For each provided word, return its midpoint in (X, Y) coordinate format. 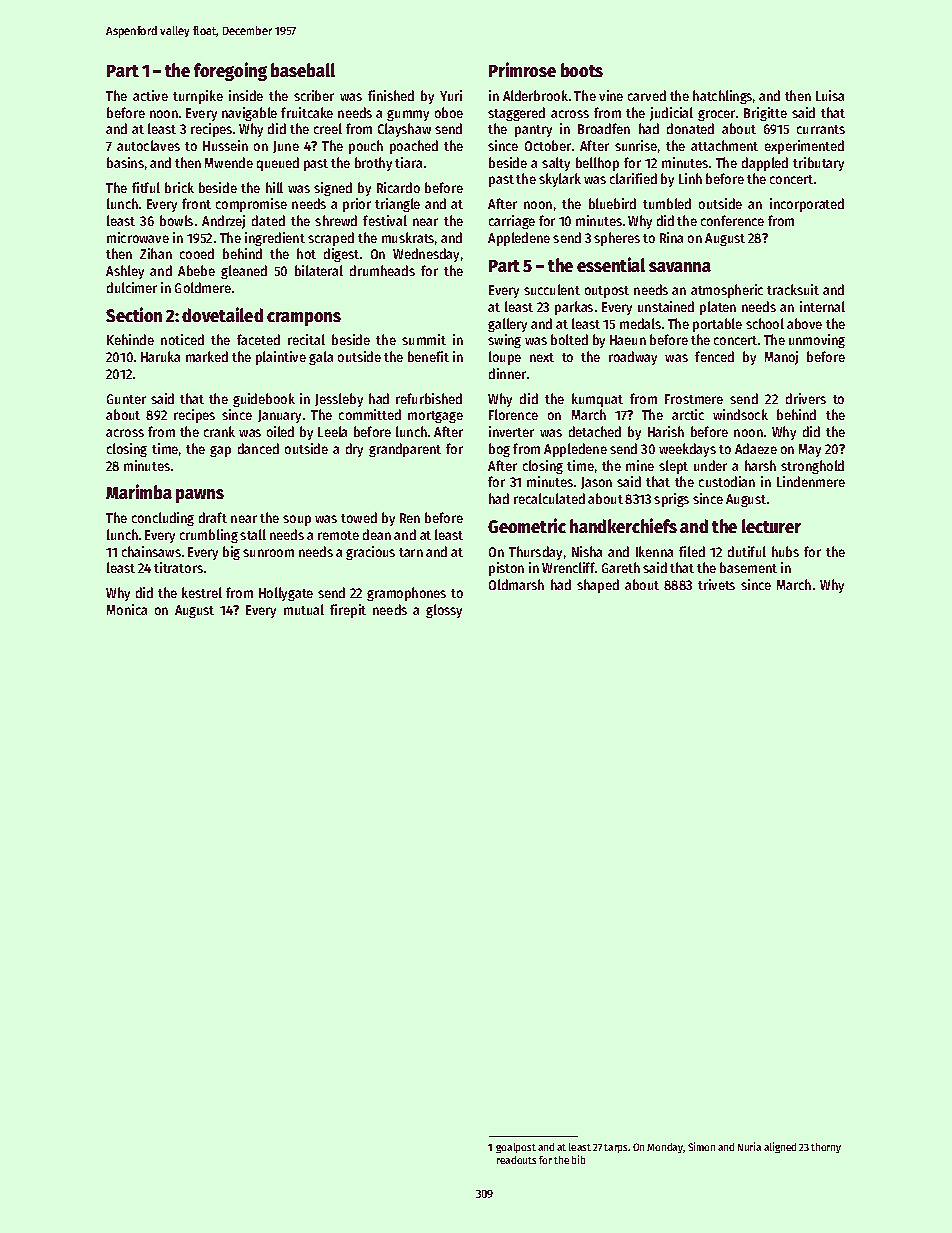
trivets (716, 584)
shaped (598, 586)
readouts (516, 1160)
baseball (303, 70)
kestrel (202, 592)
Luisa (830, 95)
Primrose (522, 69)
